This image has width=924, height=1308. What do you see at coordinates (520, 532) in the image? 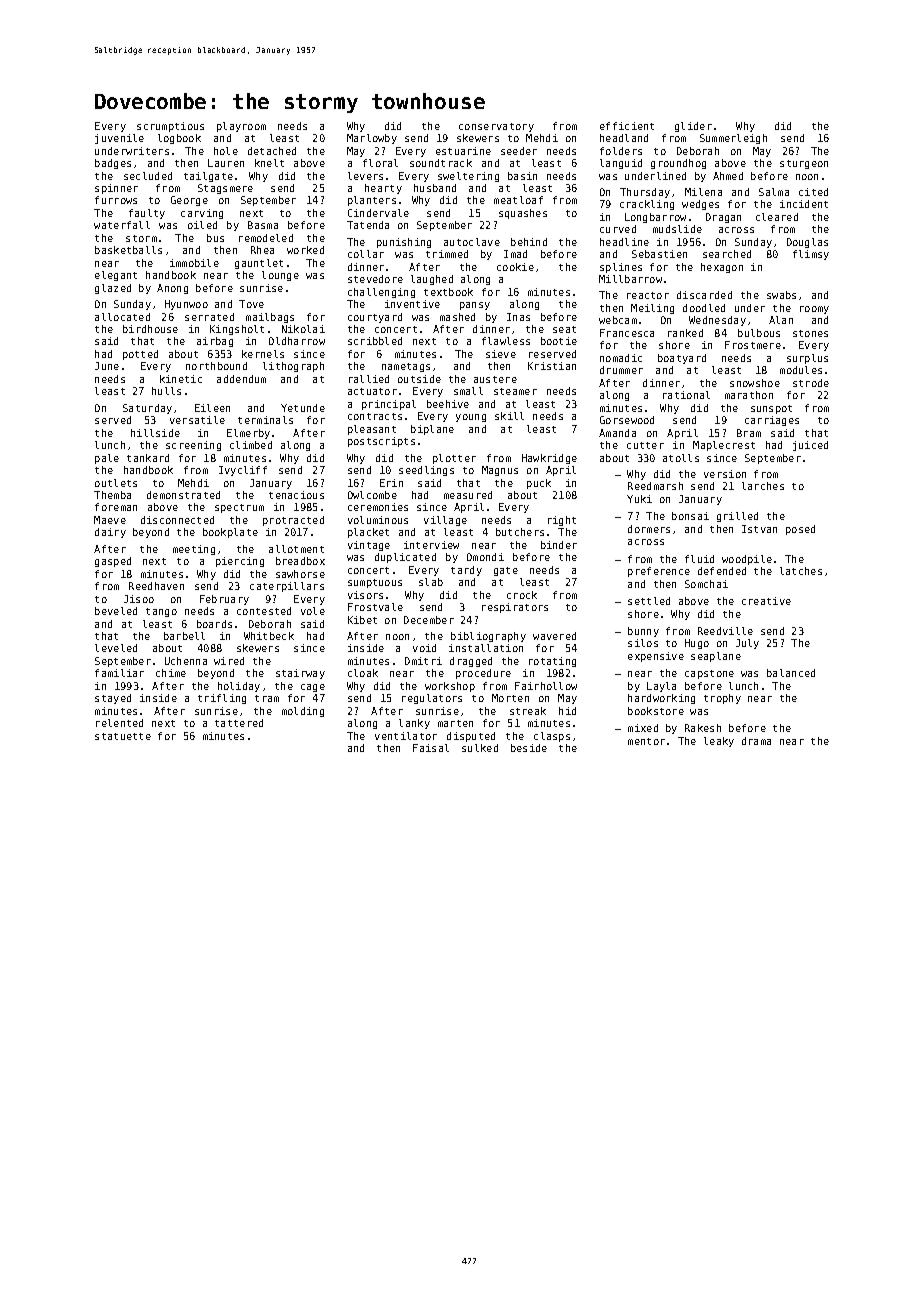
I see `butchers` at bounding box center [520, 532].
